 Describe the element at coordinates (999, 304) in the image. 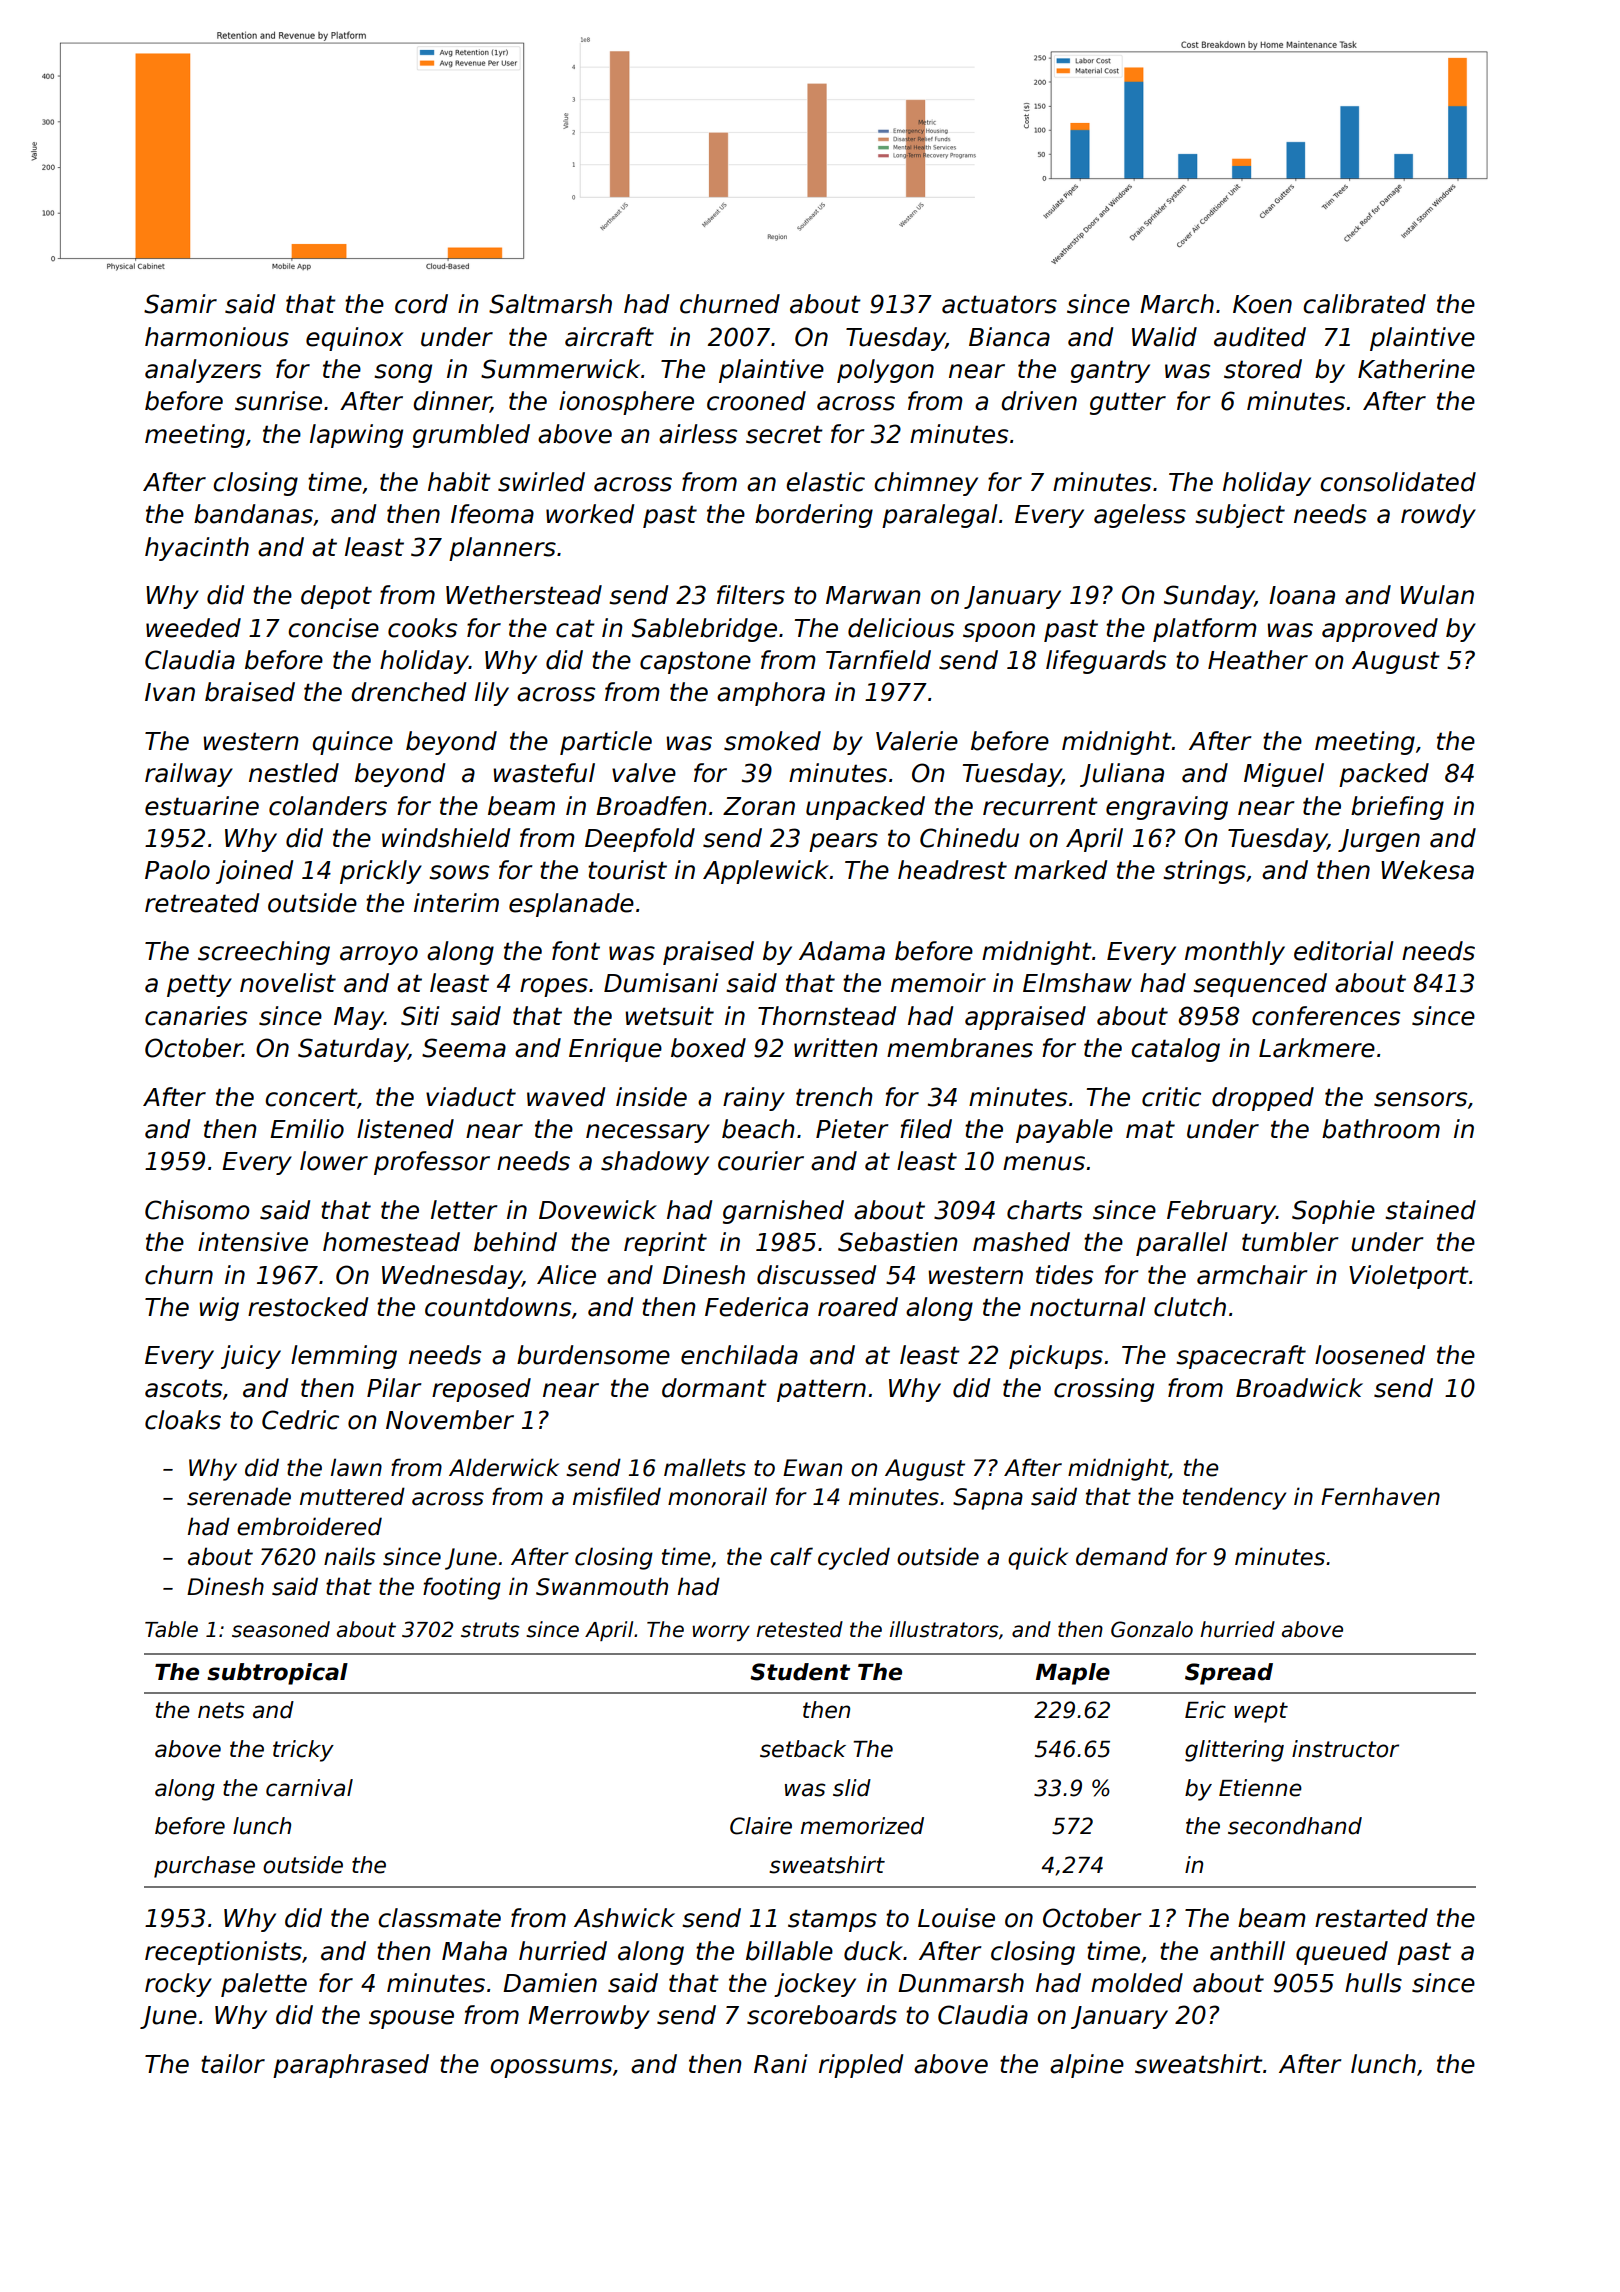

I see `actuators` at that location.
